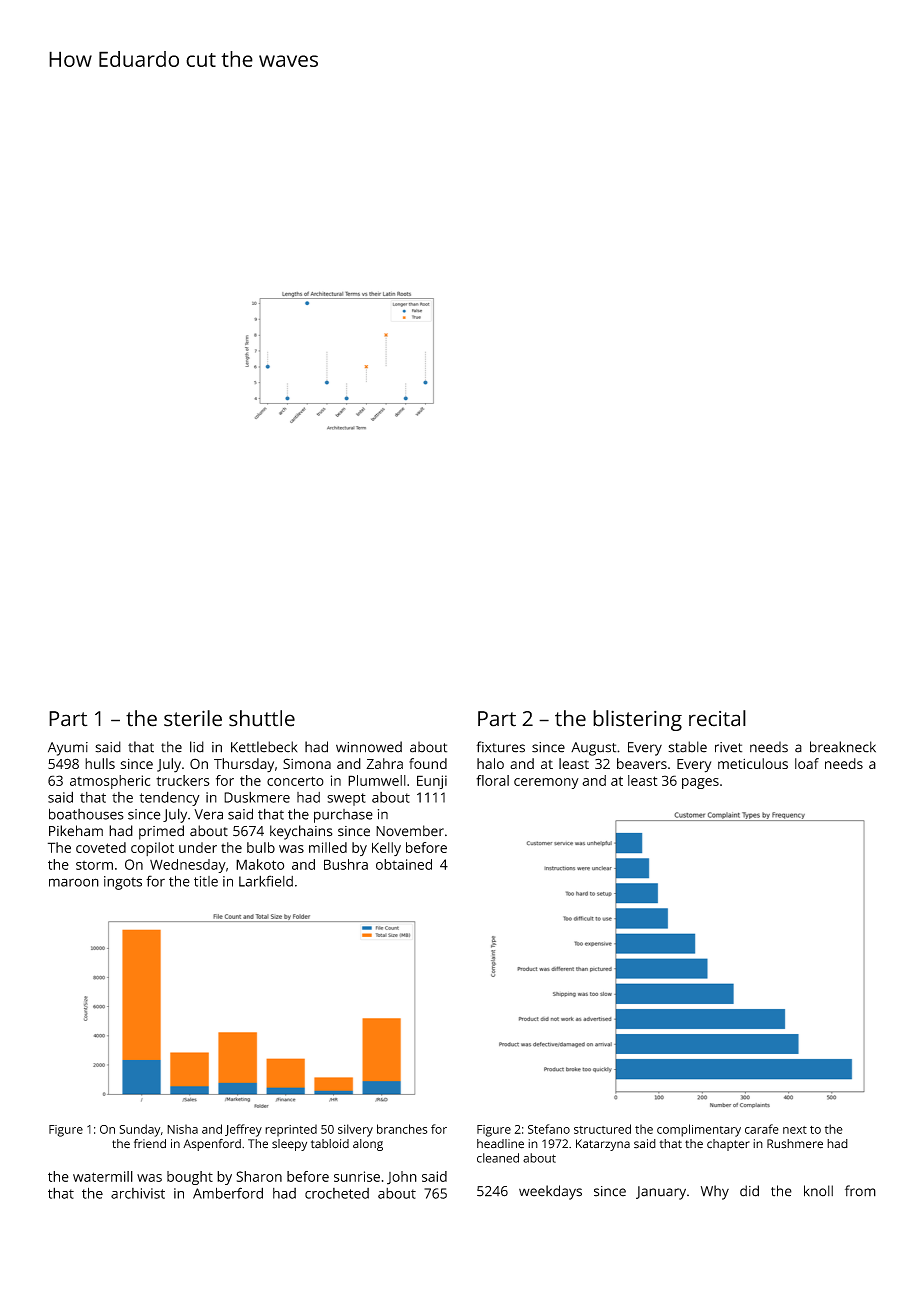  Describe the element at coordinates (637, 720) in the screenshot. I see `blistering` at that location.
